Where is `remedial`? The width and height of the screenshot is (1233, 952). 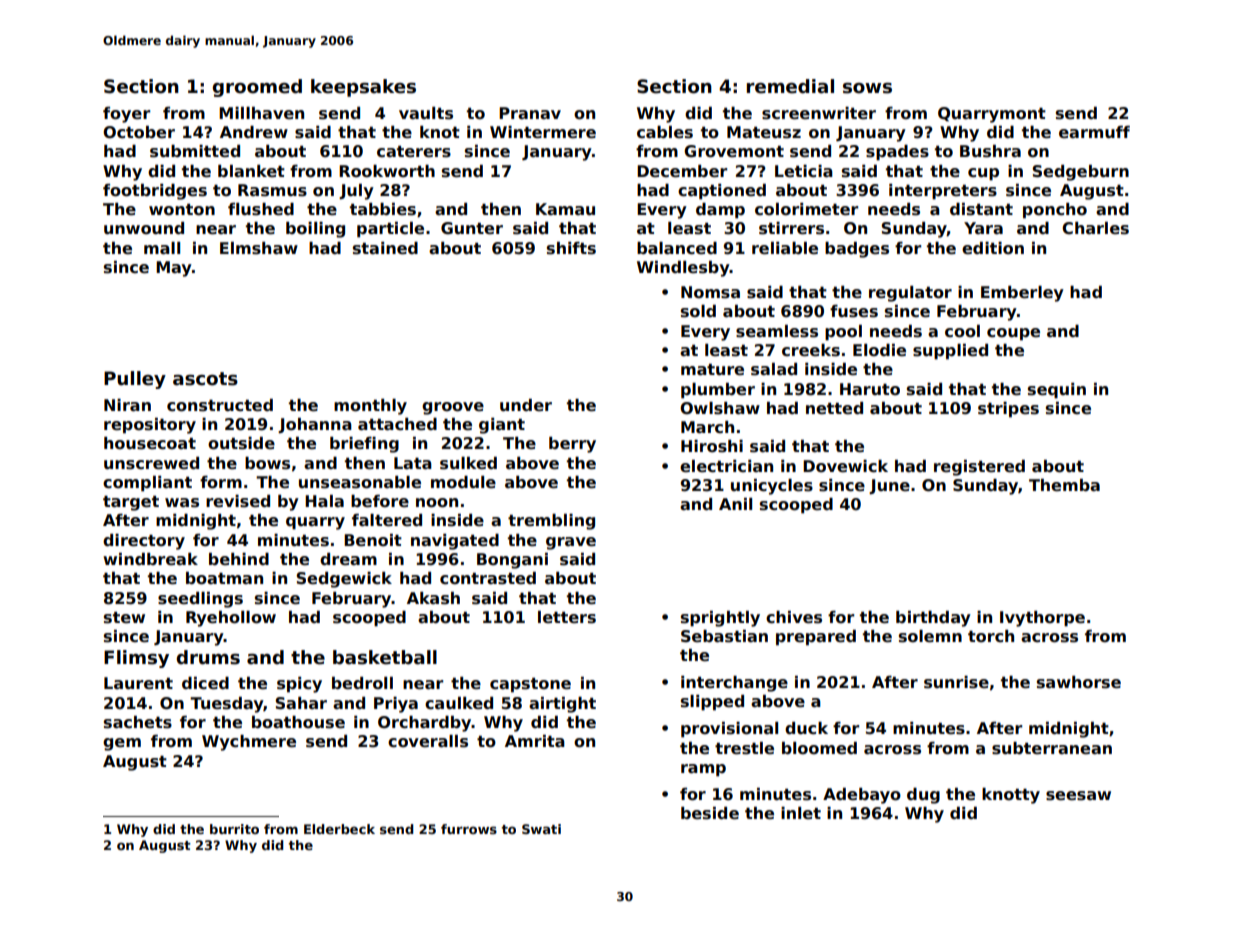 remedial is located at coordinates (790, 86).
